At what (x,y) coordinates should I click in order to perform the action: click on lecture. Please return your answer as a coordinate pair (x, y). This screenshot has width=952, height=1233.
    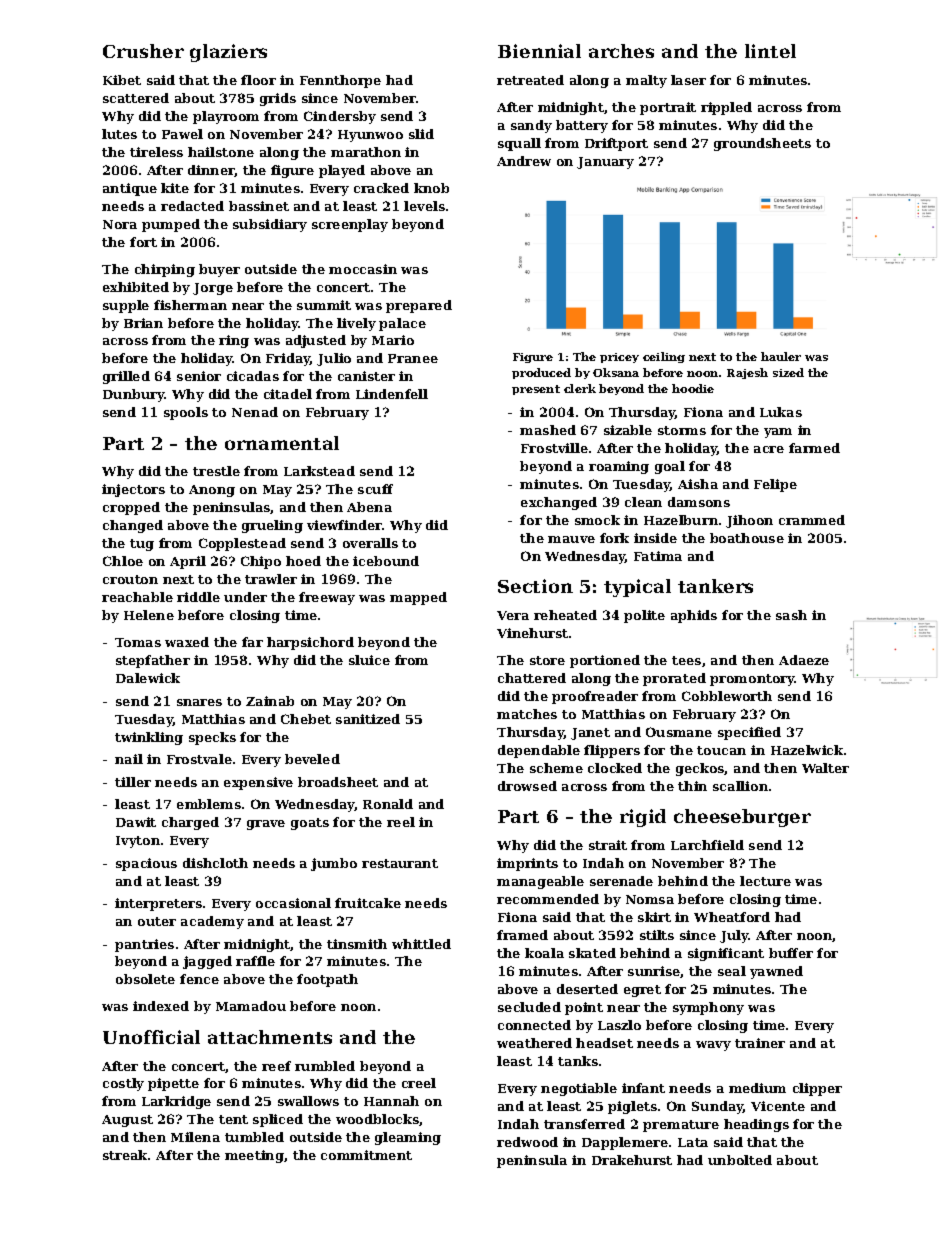
    Looking at the image, I should click on (765, 881).
